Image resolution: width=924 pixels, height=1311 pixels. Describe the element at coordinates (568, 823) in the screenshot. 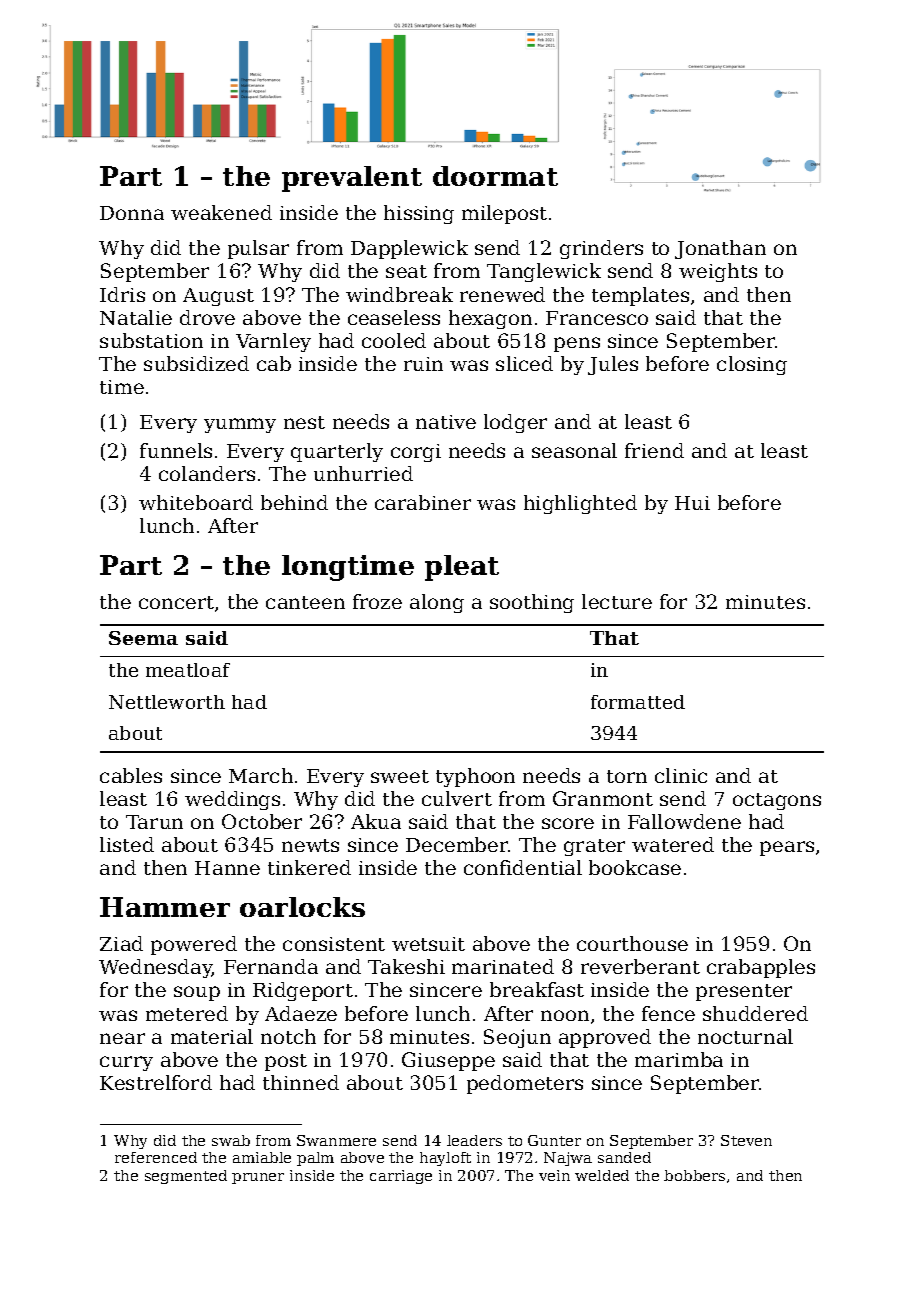

I see `score` at that location.
